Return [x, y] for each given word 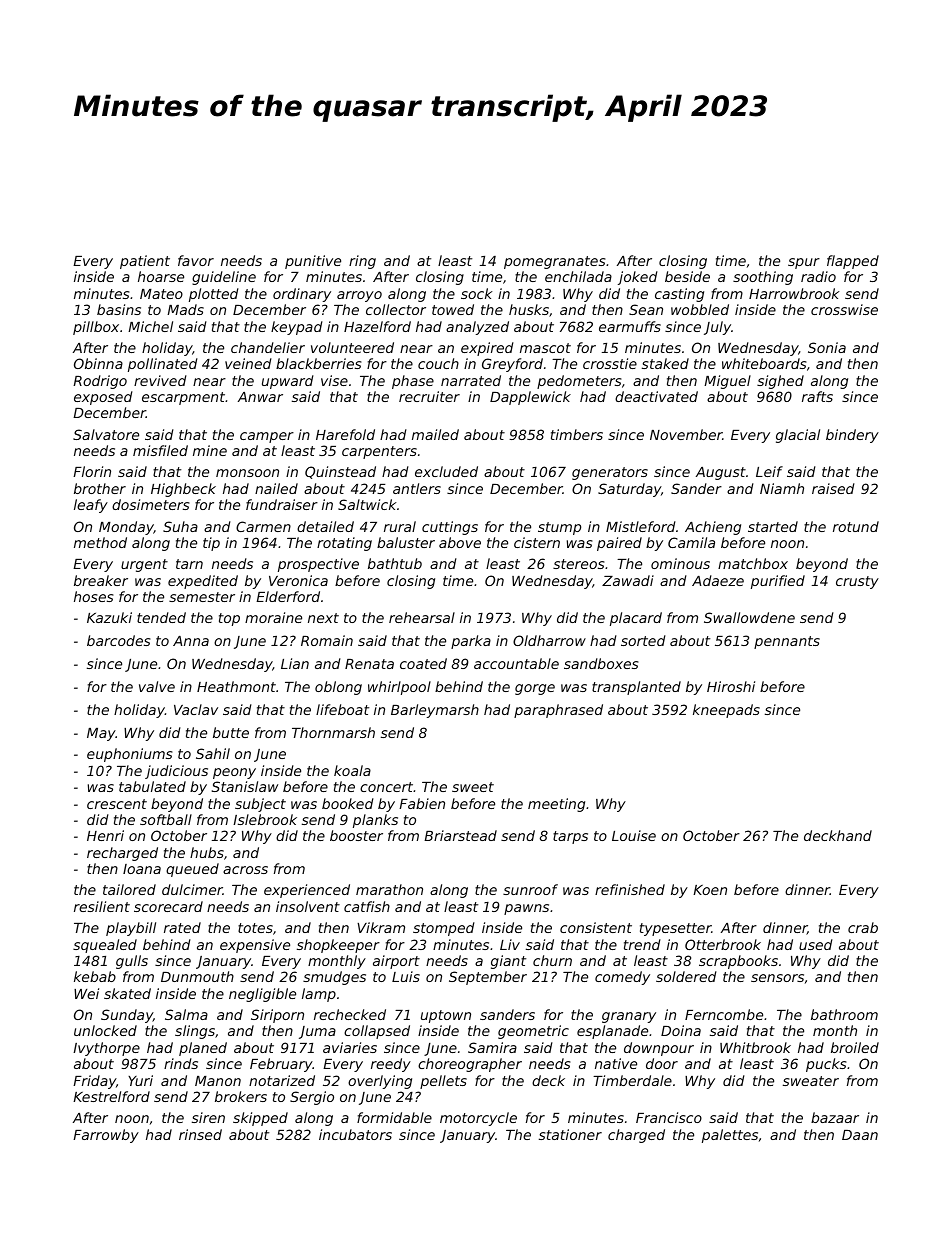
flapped [853, 262]
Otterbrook [723, 944]
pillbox [96, 328]
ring [362, 262]
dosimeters [150, 504]
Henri [105, 835]
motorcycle [478, 1119]
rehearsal [422, 617]
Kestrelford [111, 1096]
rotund [856, 526]
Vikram [381, 927]
